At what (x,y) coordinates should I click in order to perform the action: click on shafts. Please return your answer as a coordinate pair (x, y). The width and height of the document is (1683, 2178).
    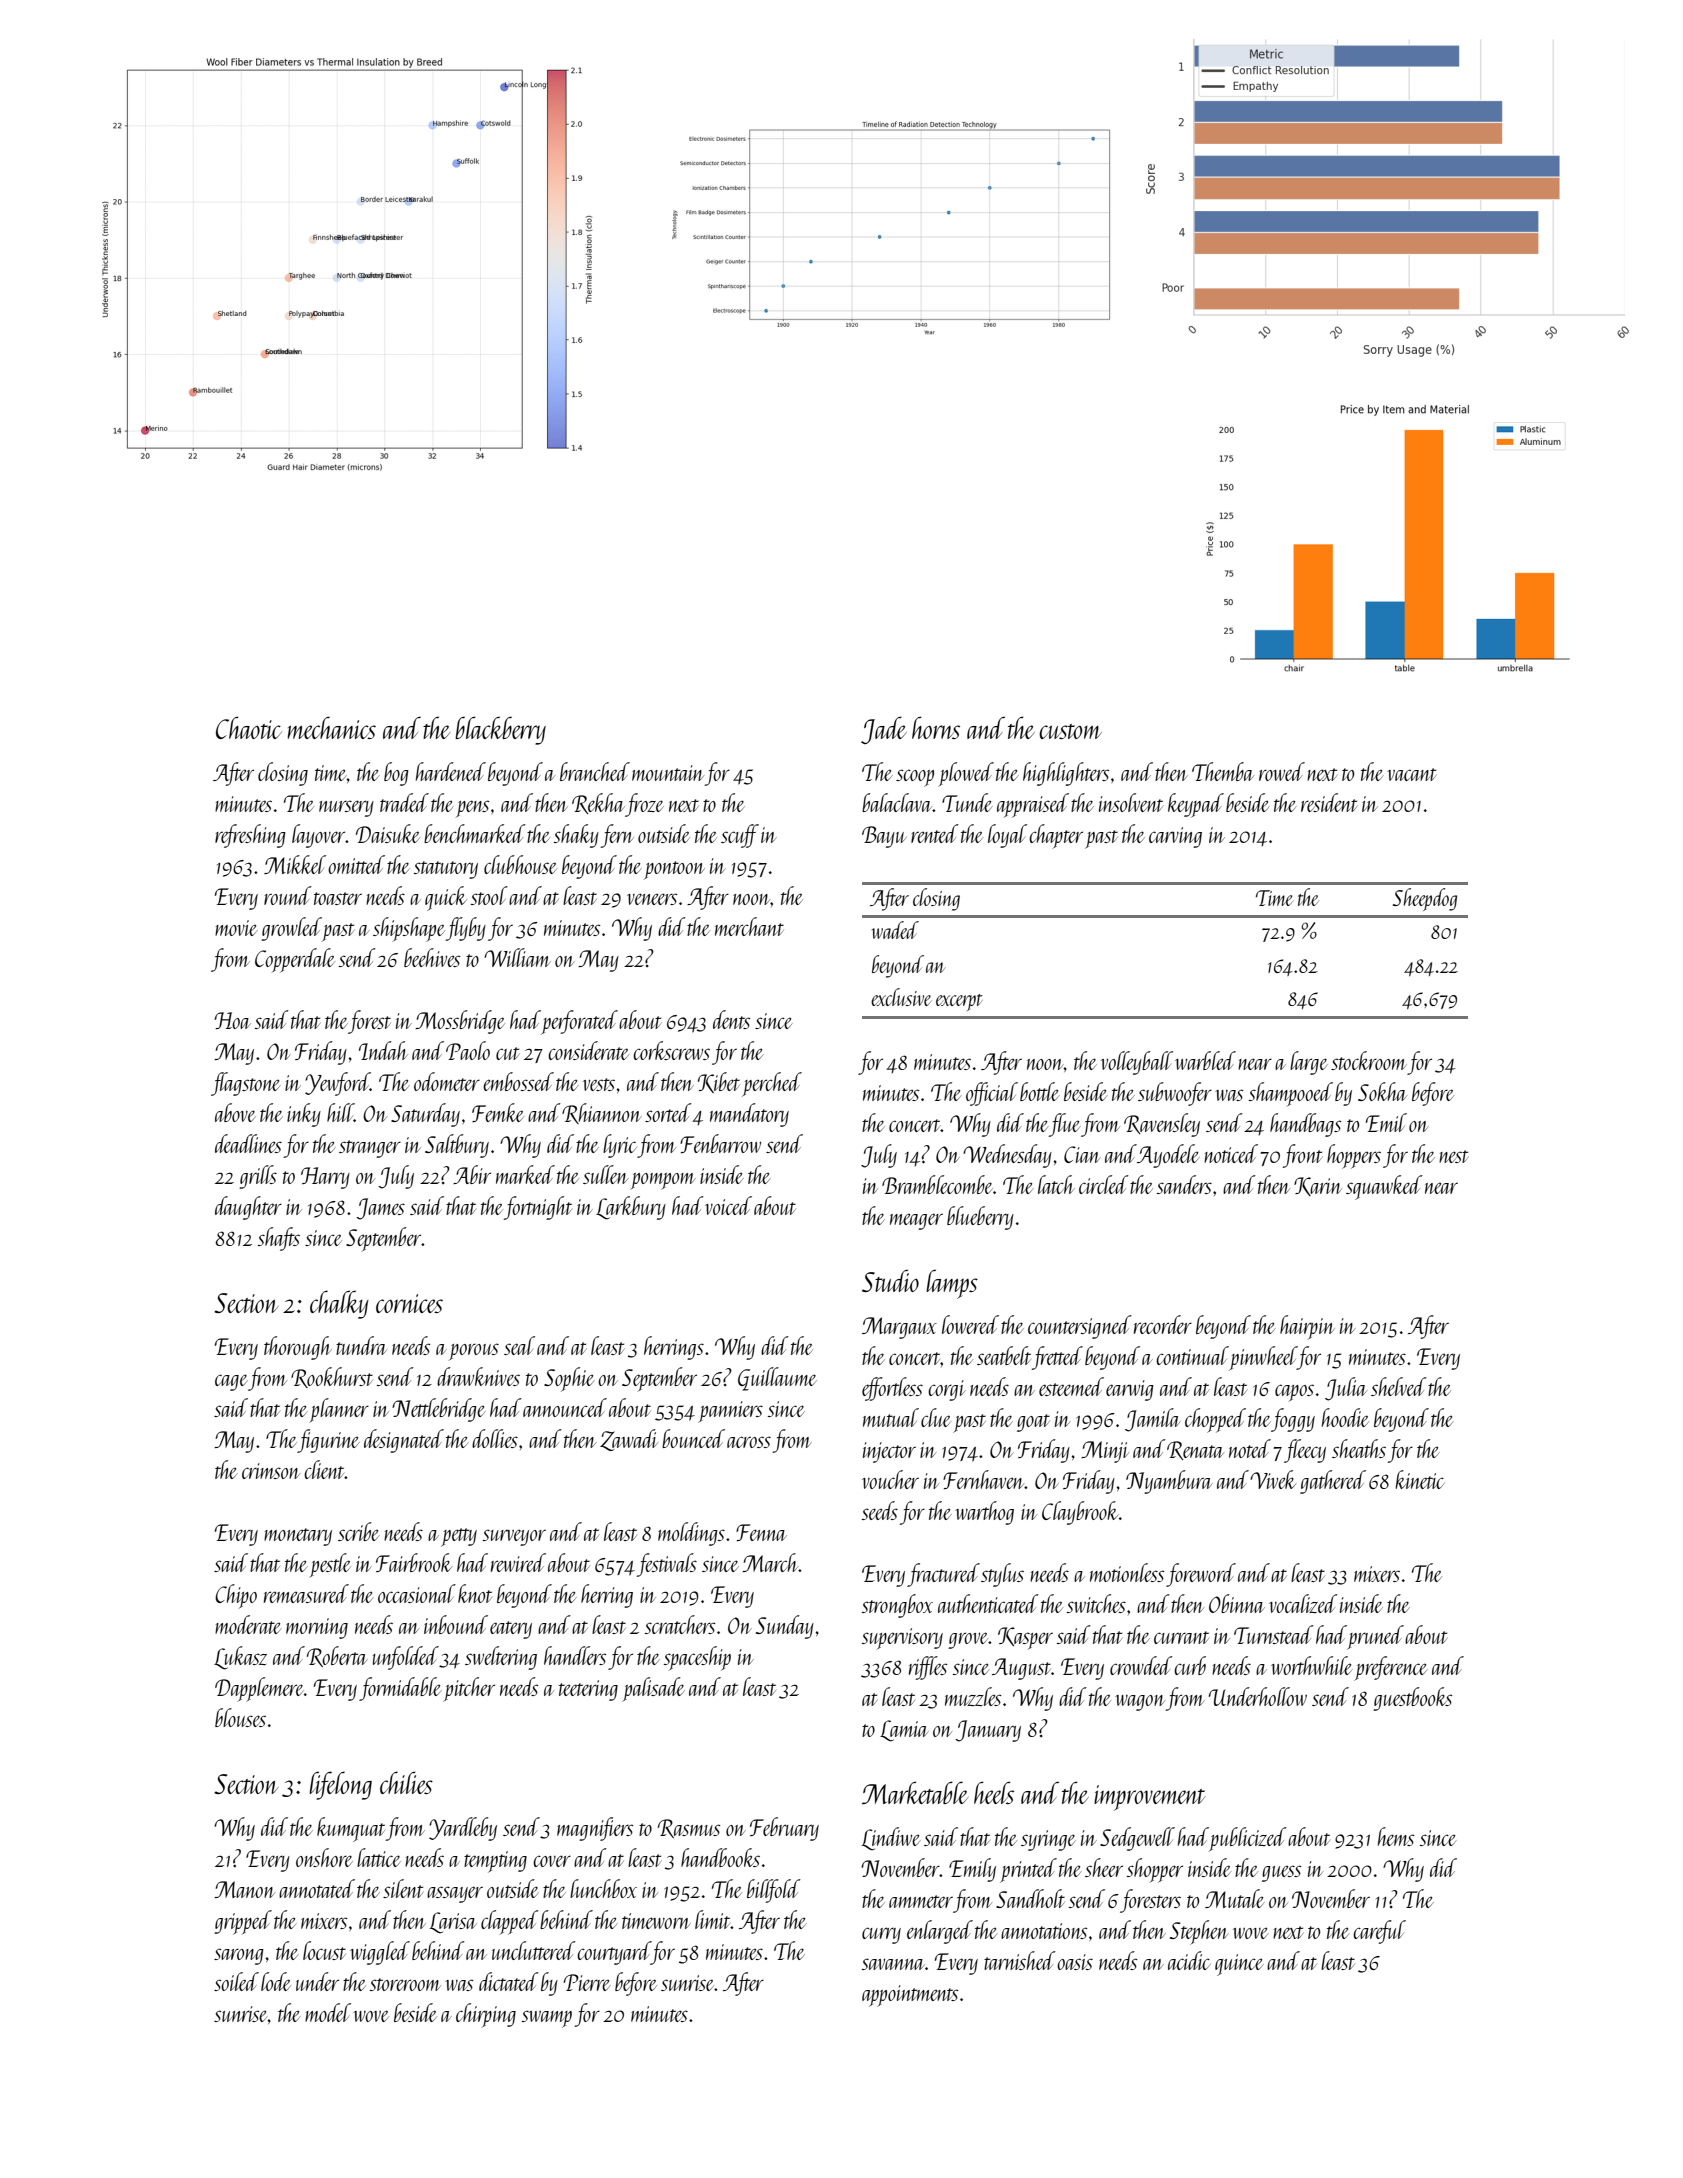
    Looking at the image, I should click on (279, 1239).
